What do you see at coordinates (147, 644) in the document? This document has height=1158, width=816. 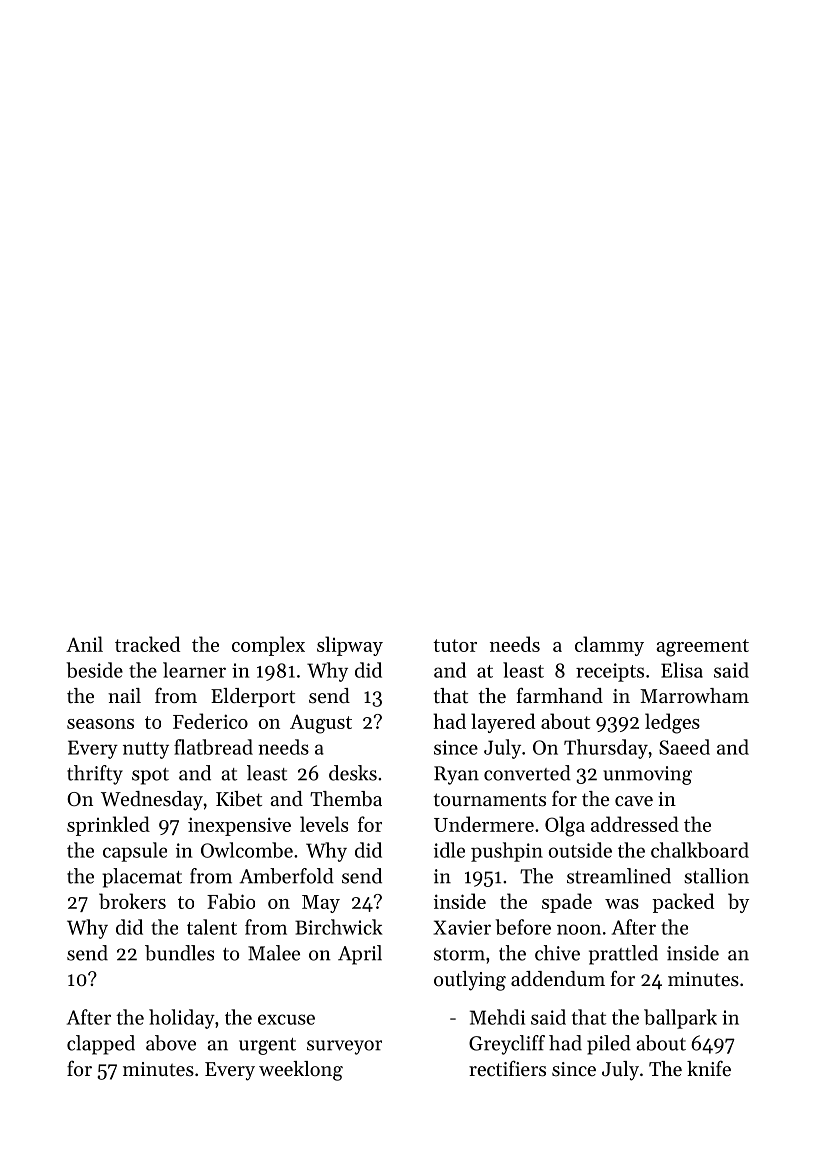 I see `tracked` at bounding box center [147, 644].
